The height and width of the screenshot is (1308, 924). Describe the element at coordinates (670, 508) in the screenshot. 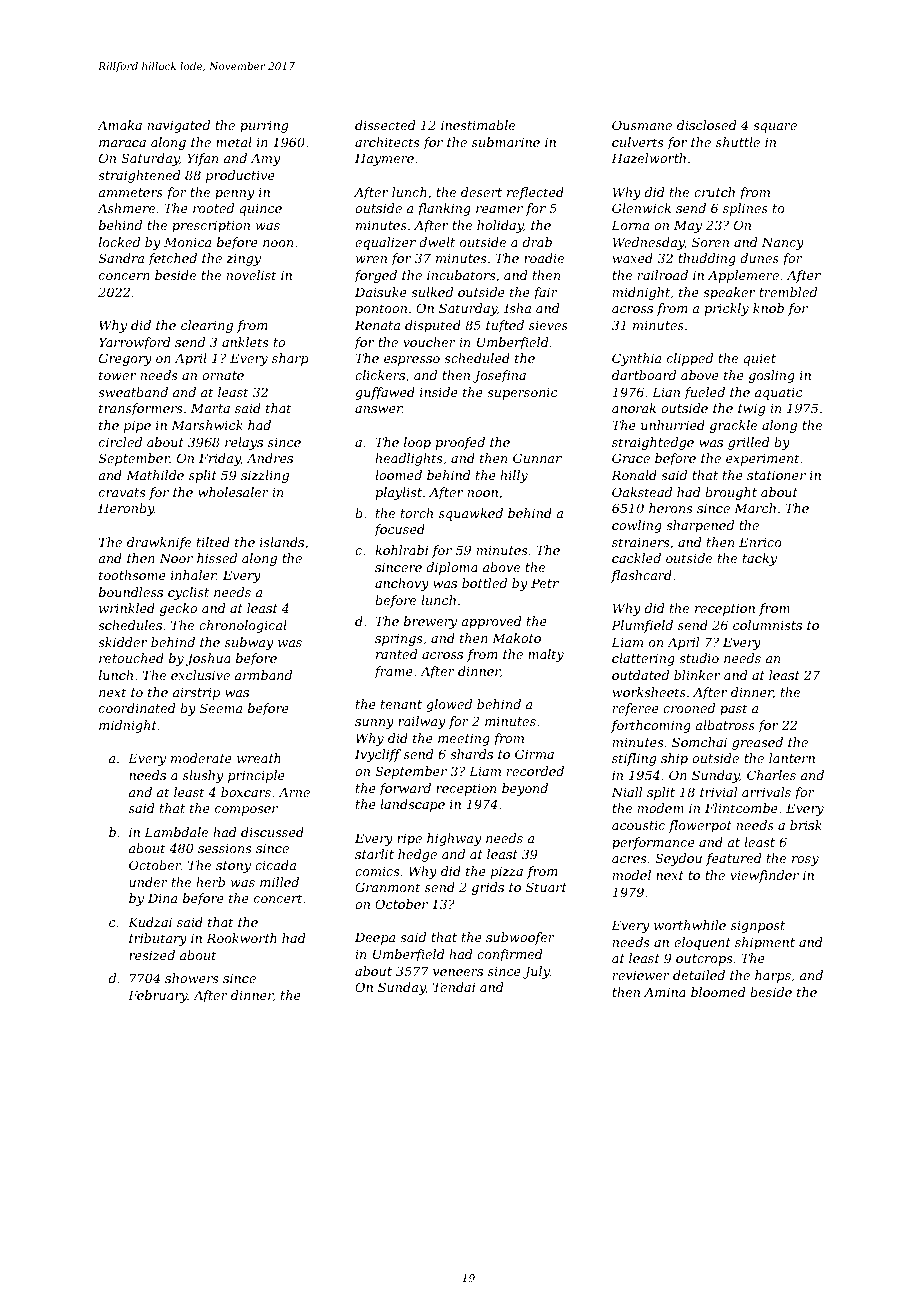

I see `herons` at that location.
